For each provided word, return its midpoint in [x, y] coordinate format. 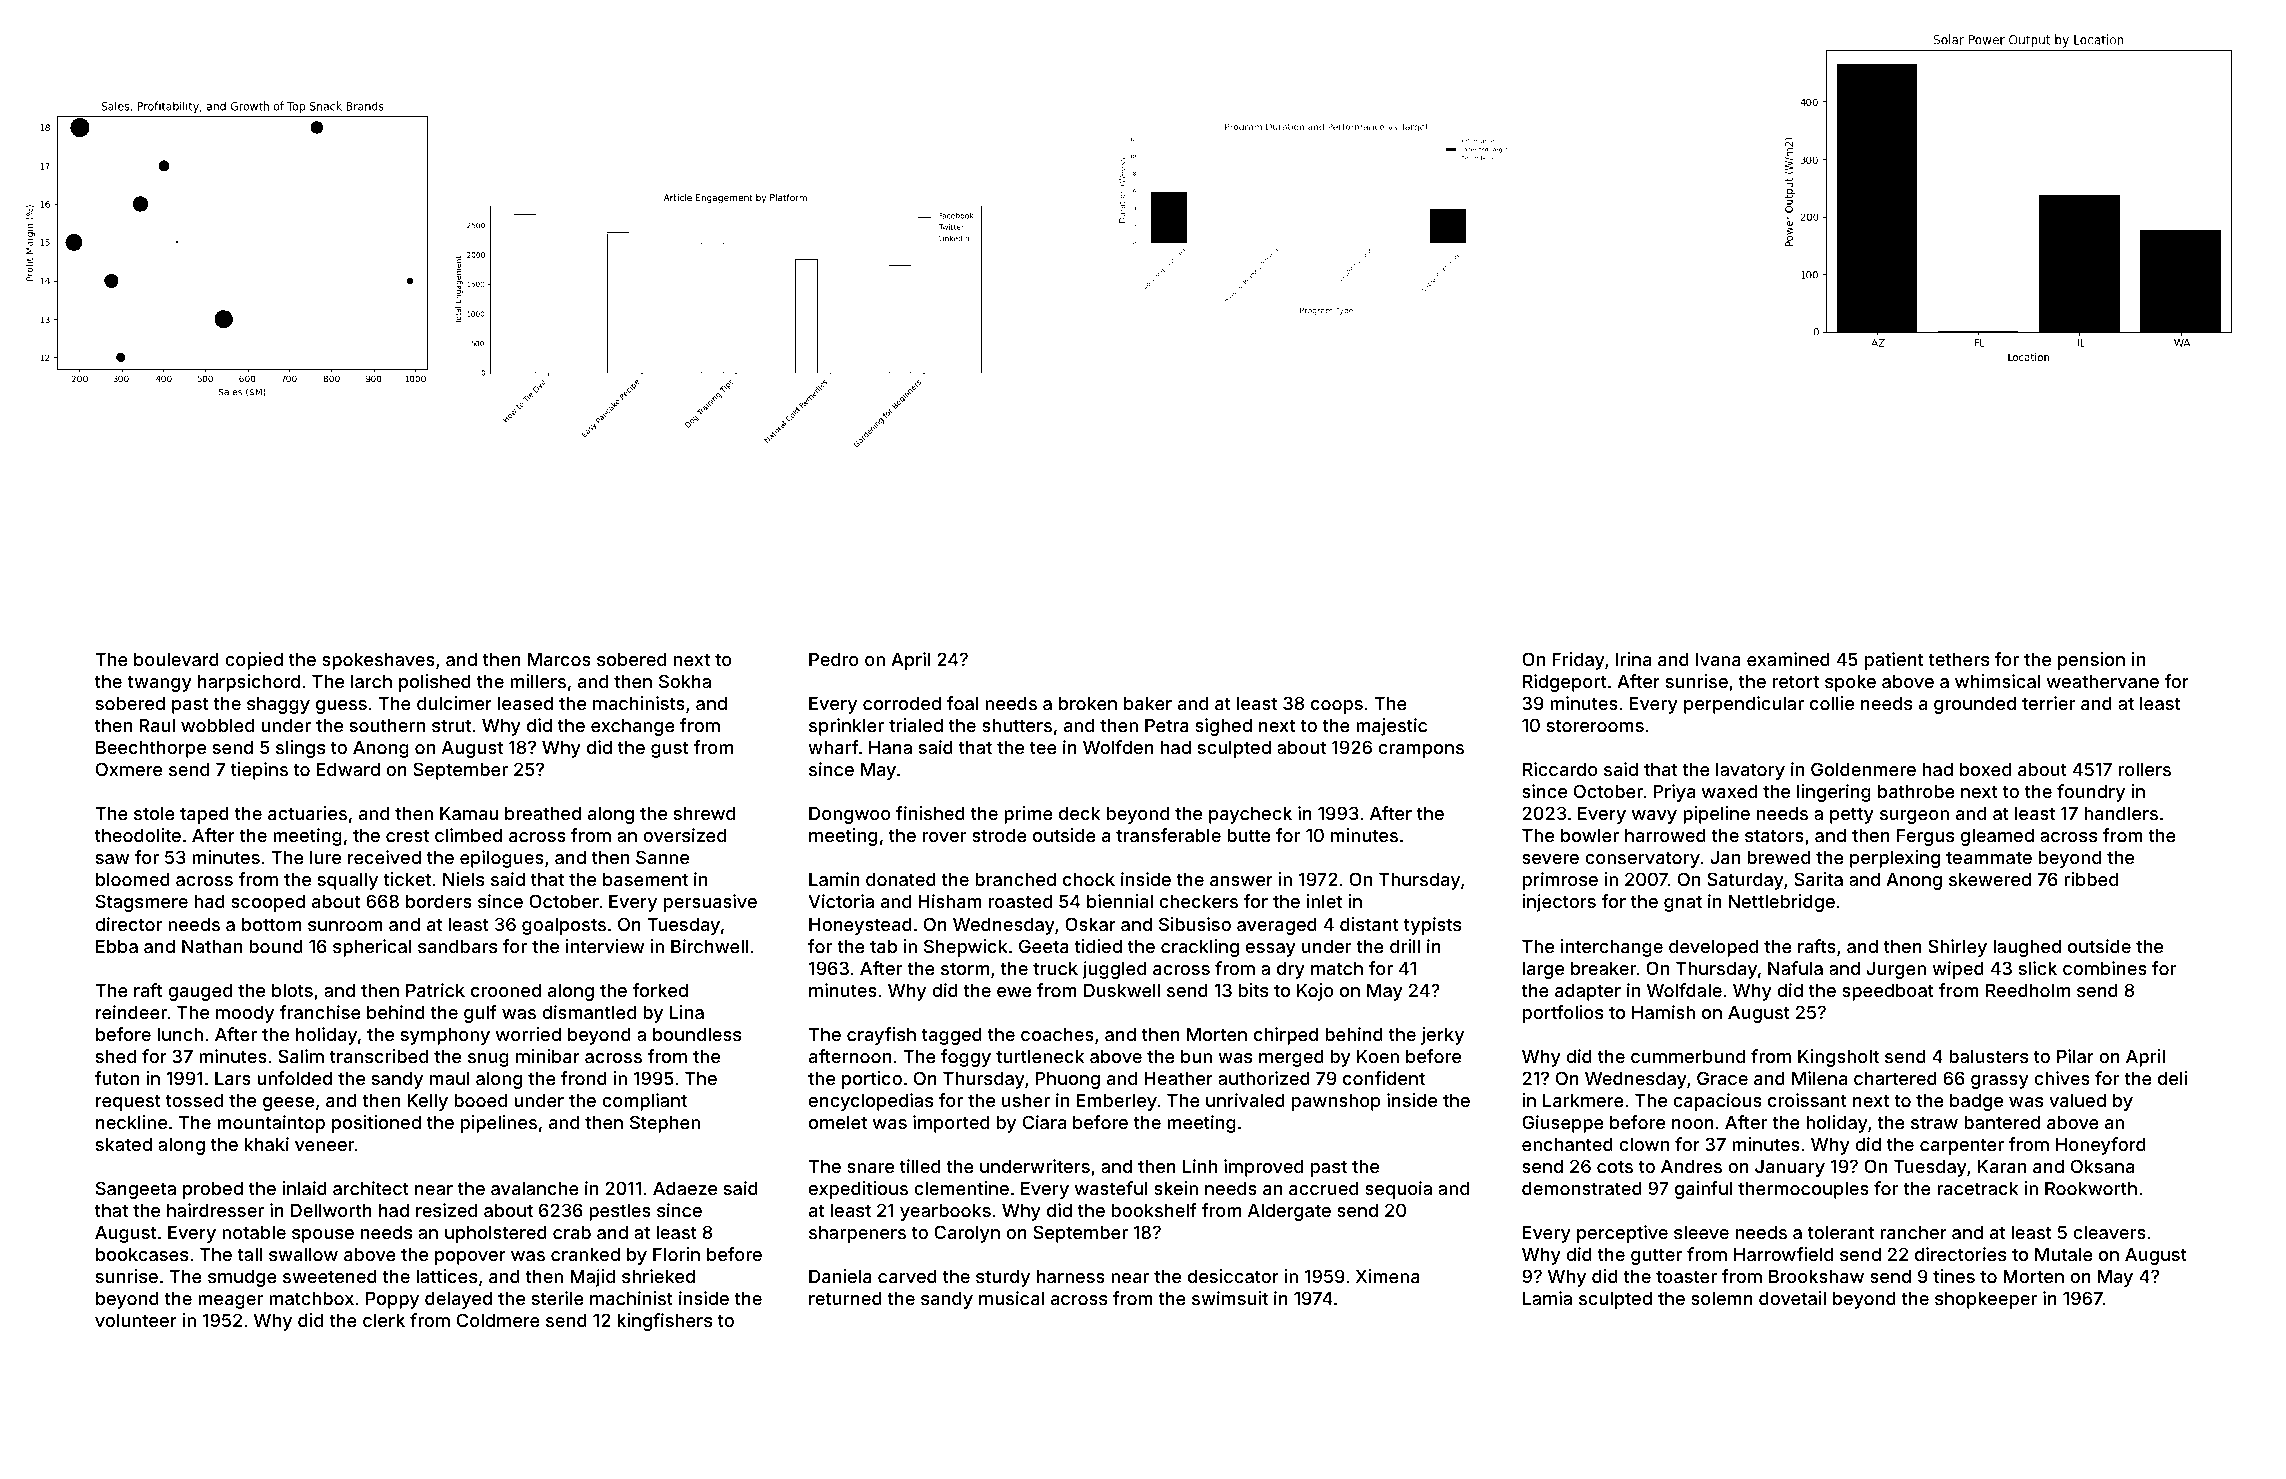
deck [1079, 813]
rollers [2145, 769]
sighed [1223, 727]
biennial [1120, 901]
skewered [1990, 879]
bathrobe [1916, 791]
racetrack [1977, 1188]
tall [249, 1254]
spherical [372, 948]
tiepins [259, 771]
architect [371, 1188]
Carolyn [967, 1234]
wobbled [217, 725]
